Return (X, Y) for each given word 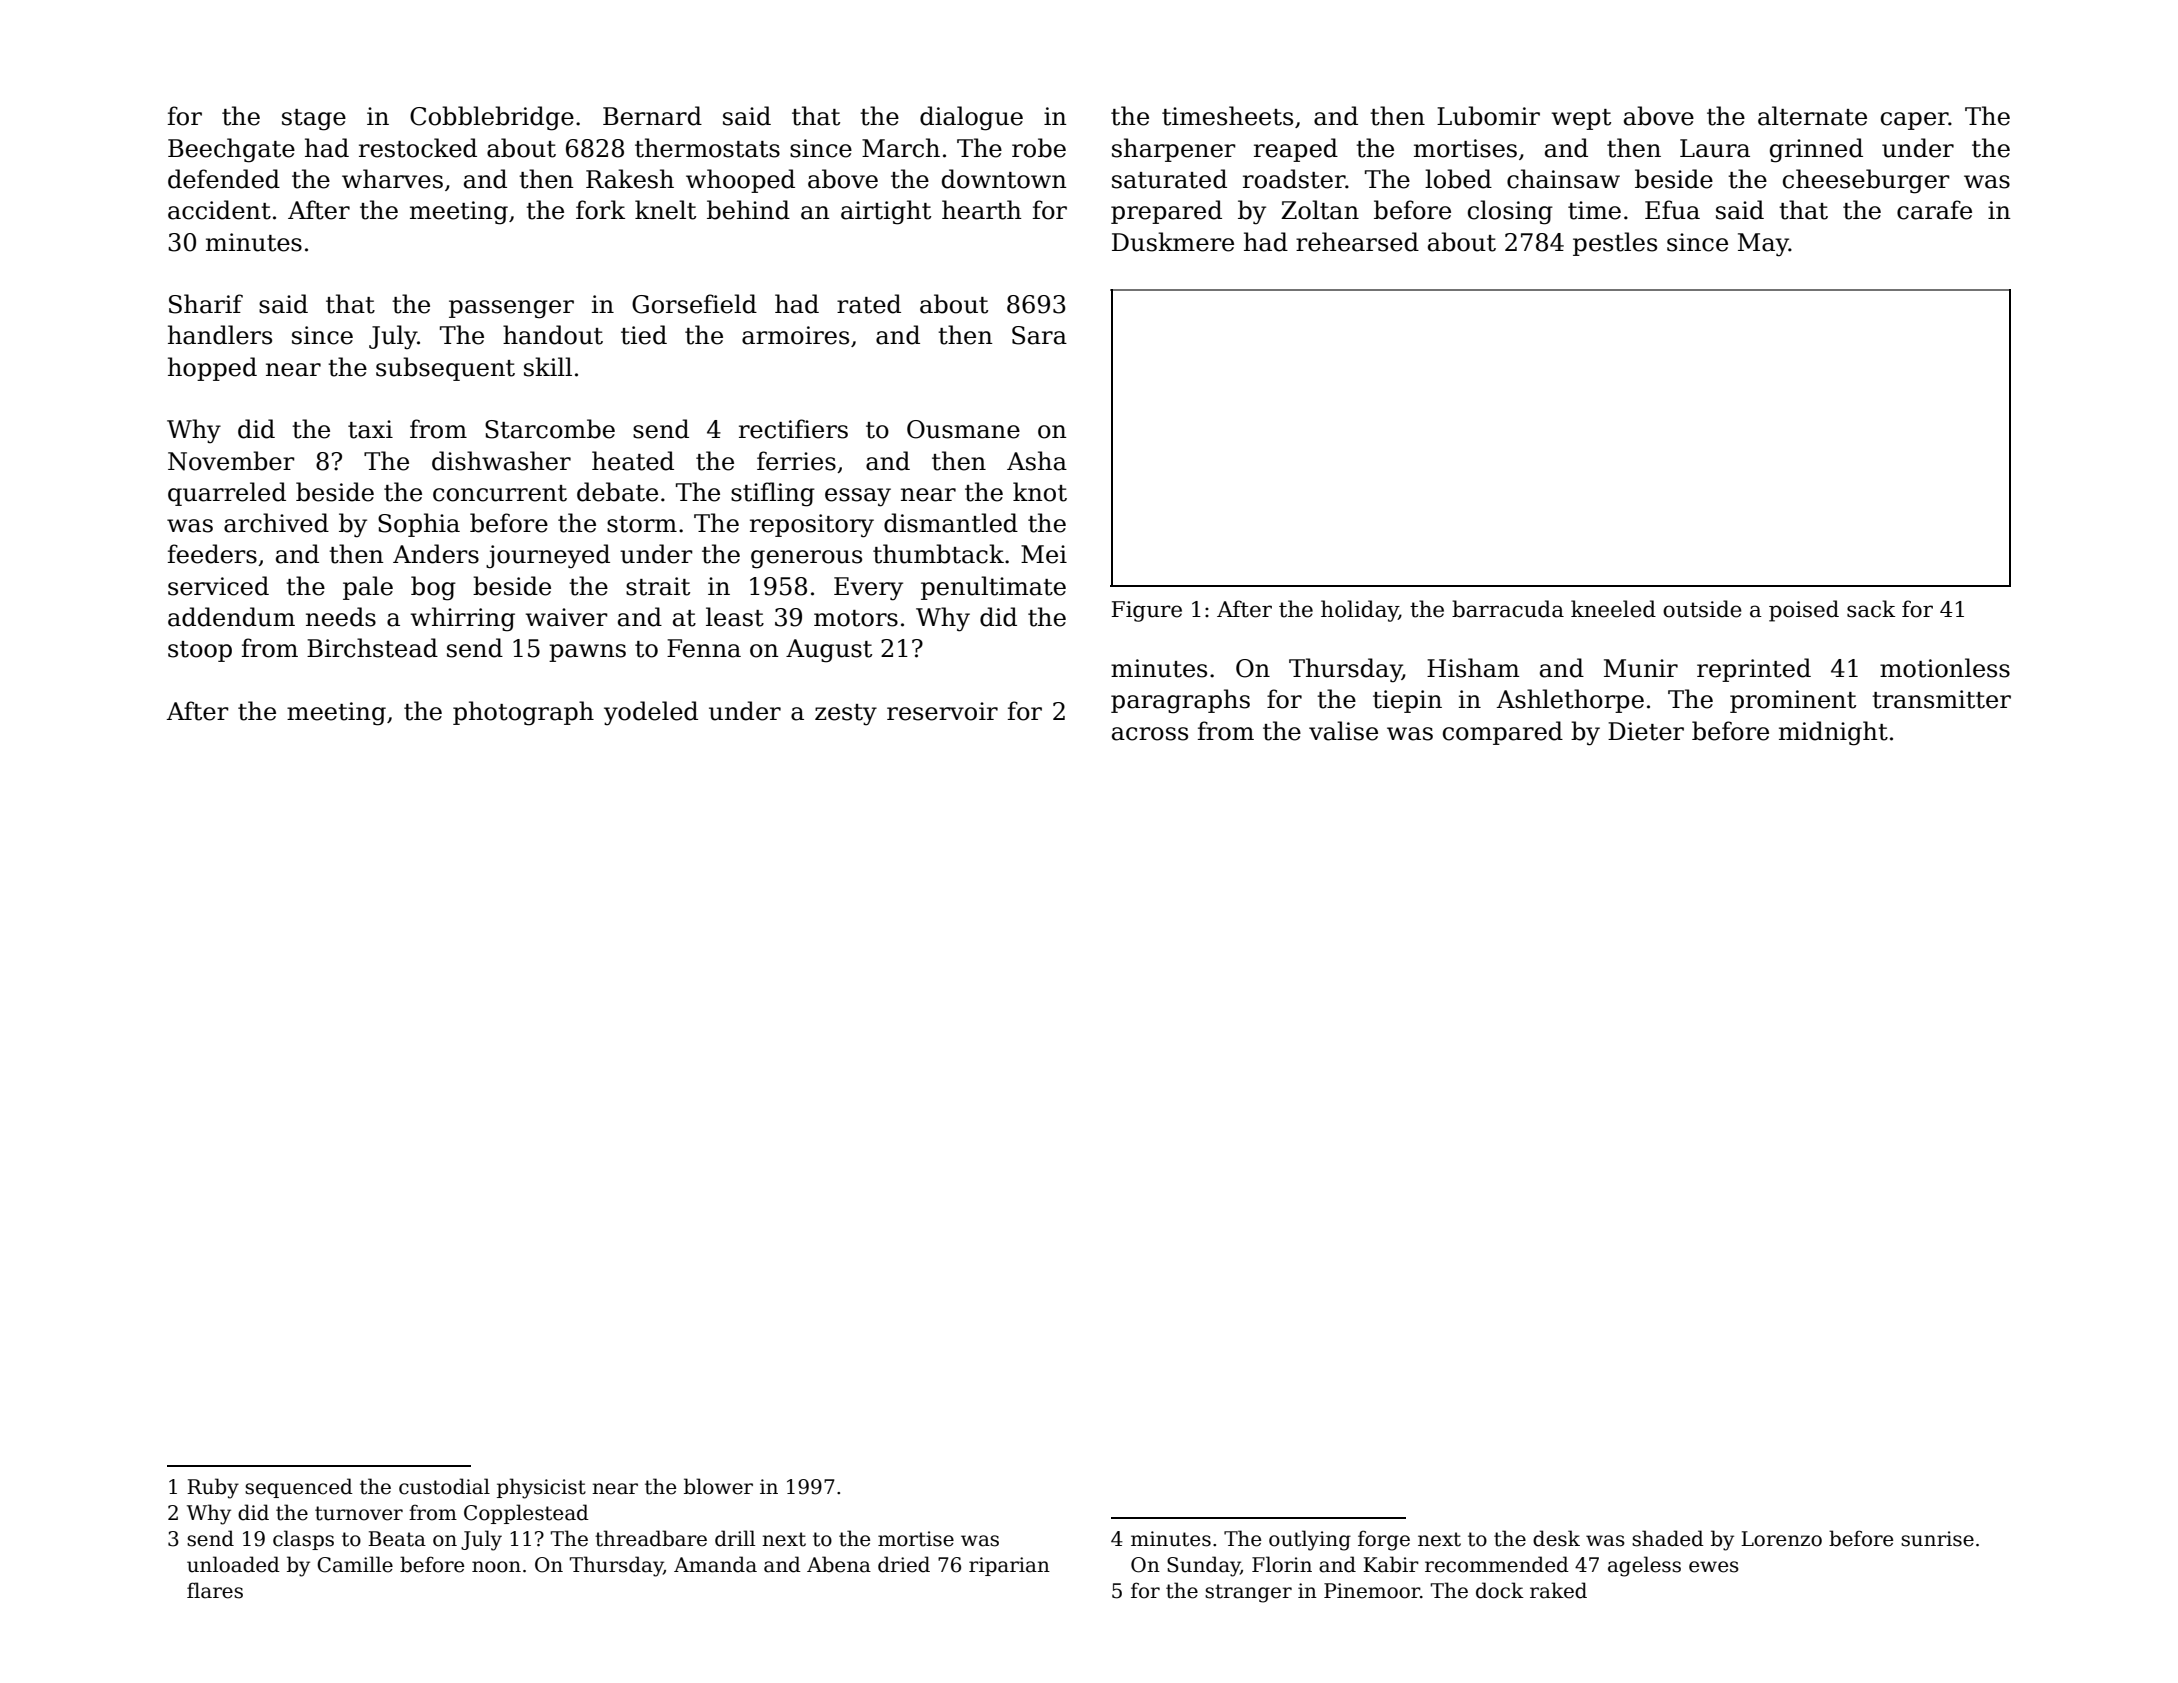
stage (314, 120)
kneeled (1613, 609)
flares (215, 1590)
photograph (523, 713)
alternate (1812, 116)
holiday (1359, 611)
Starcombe (550, 429)
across (1150, 734)
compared (1503, 733)
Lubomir (1488, 116)
